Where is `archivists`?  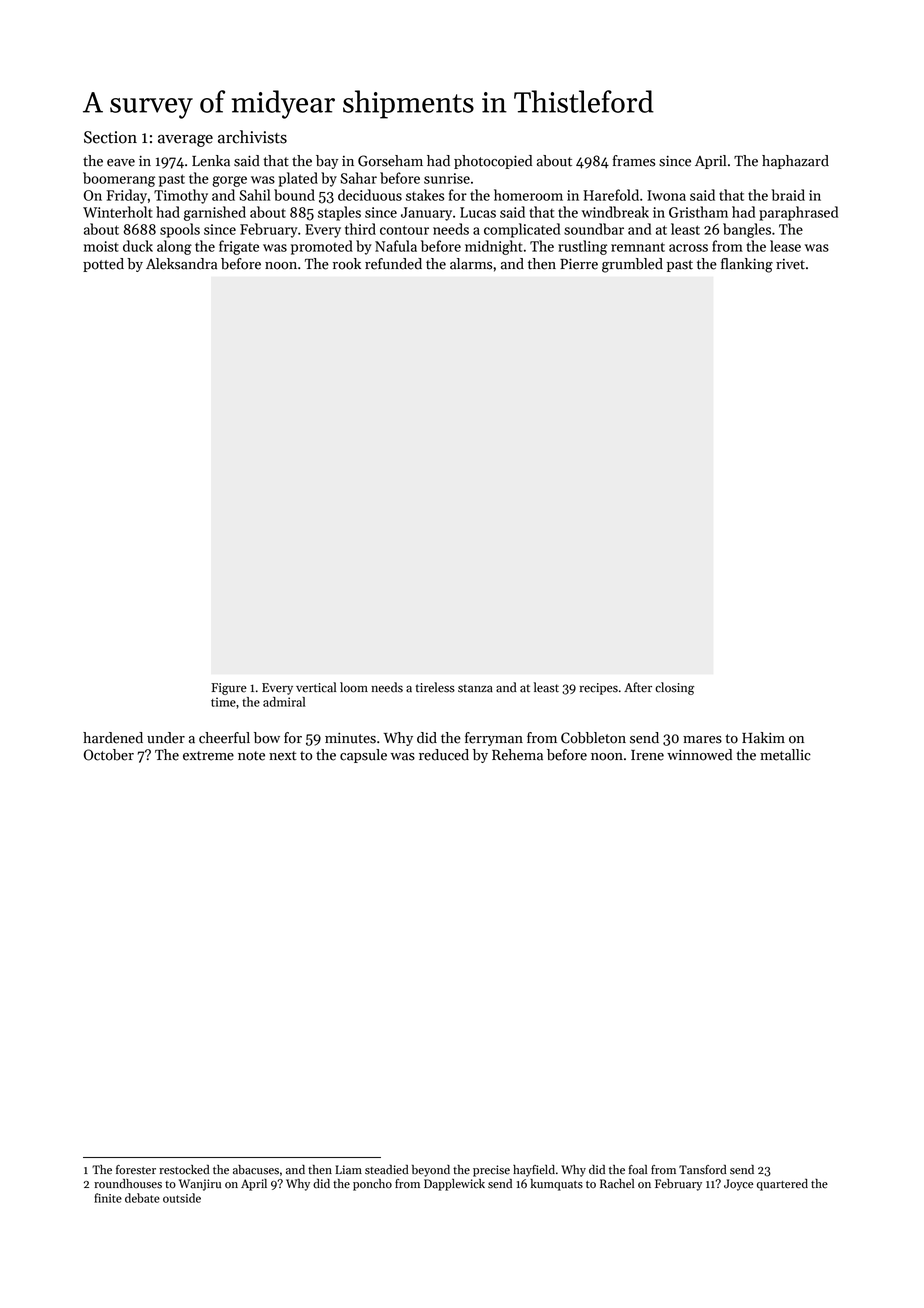 archivists is located at coordinates (252, 137).
